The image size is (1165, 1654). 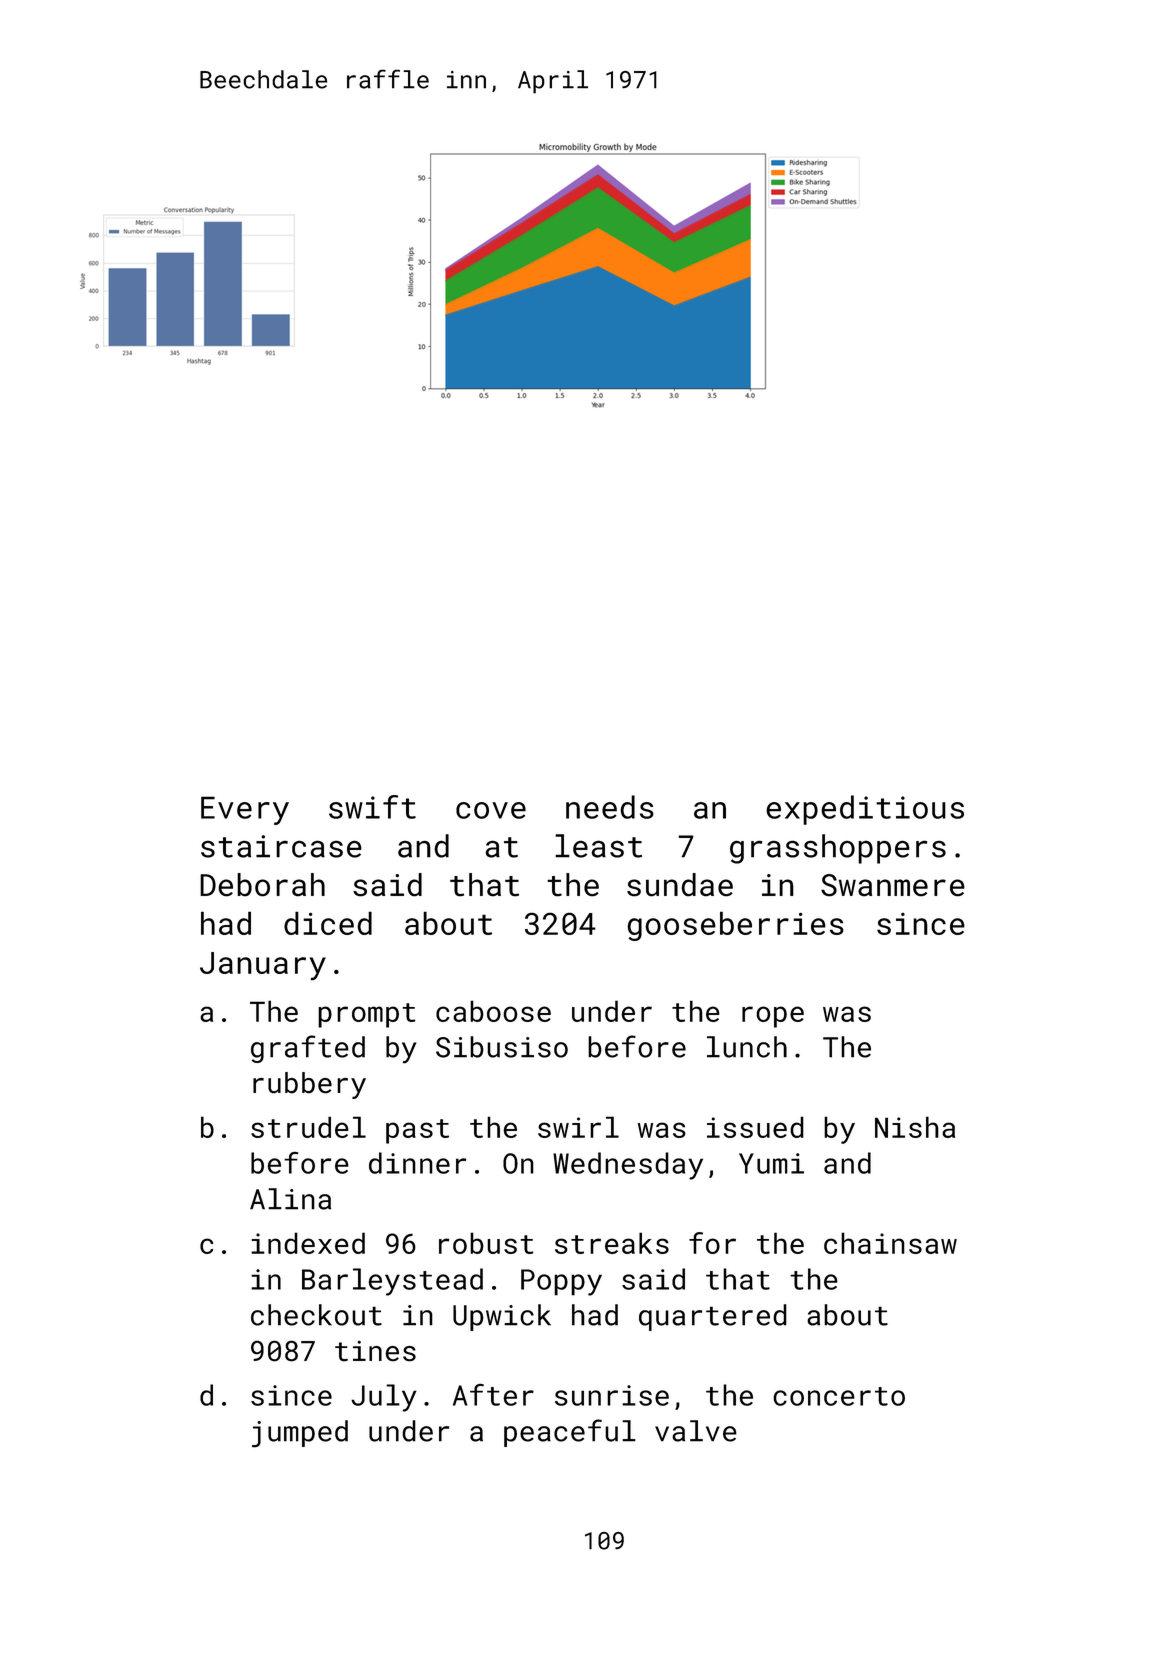 What do you see at coordinates (245, 810) in the image?
I see `Every` at bounding box center [245, 810].
